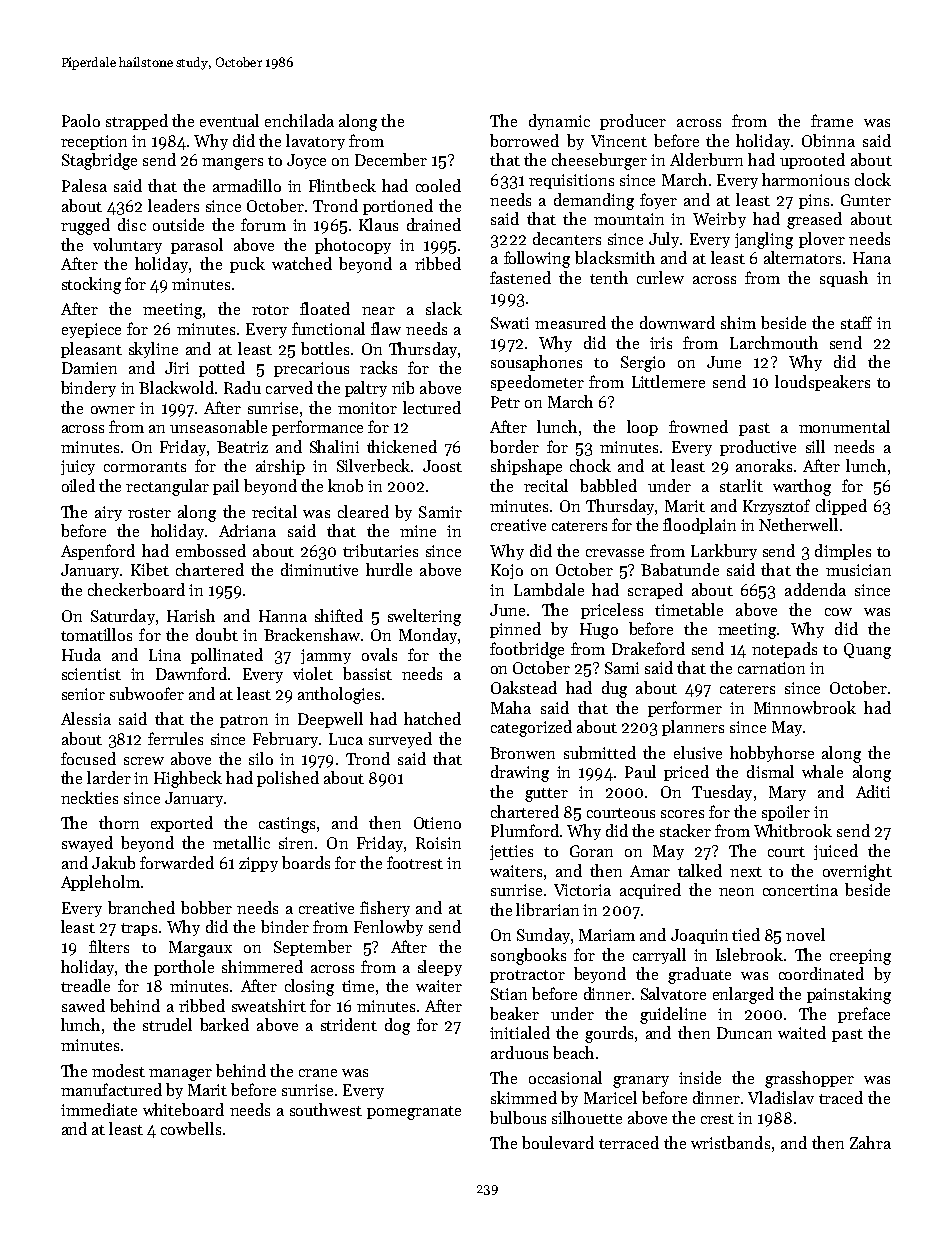 Image resolution: width=952 pixels, height=1233 pixels. Describe the element at coordinates (680, 569) in the image. I see `Babatunde` at that location.
